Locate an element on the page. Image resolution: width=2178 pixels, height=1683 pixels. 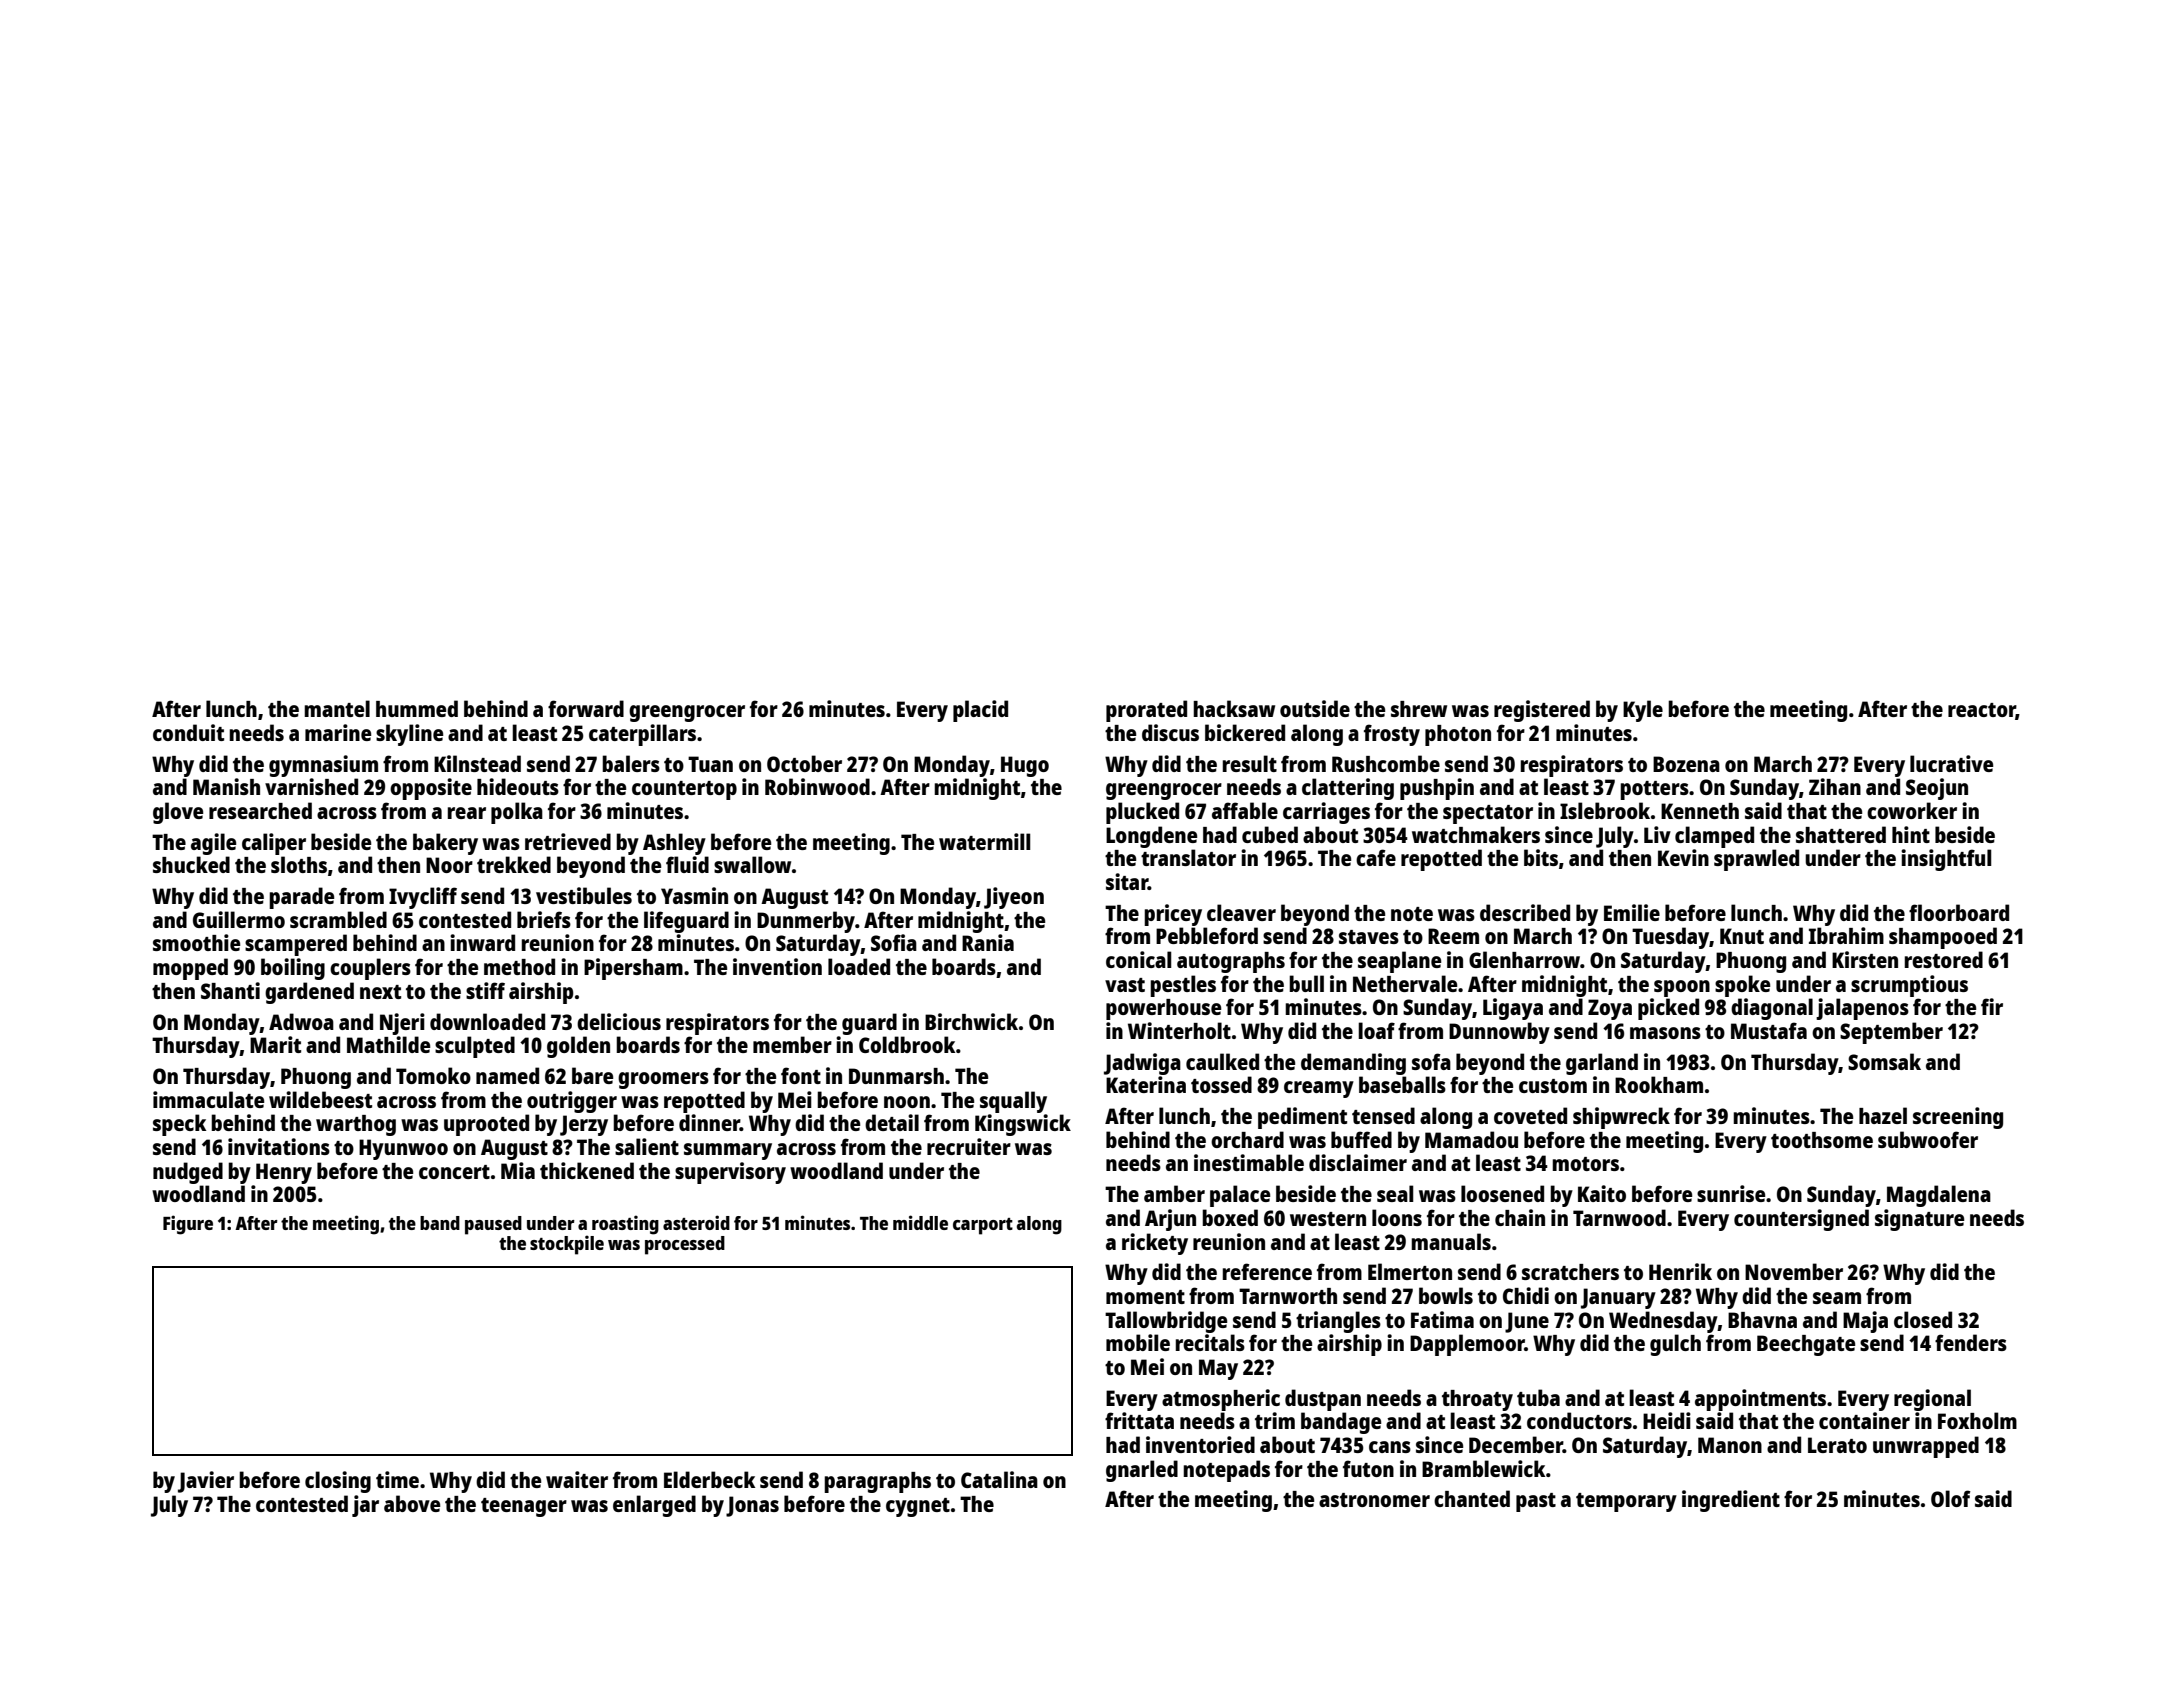
reactor is located at coordinates (1982, 711).
